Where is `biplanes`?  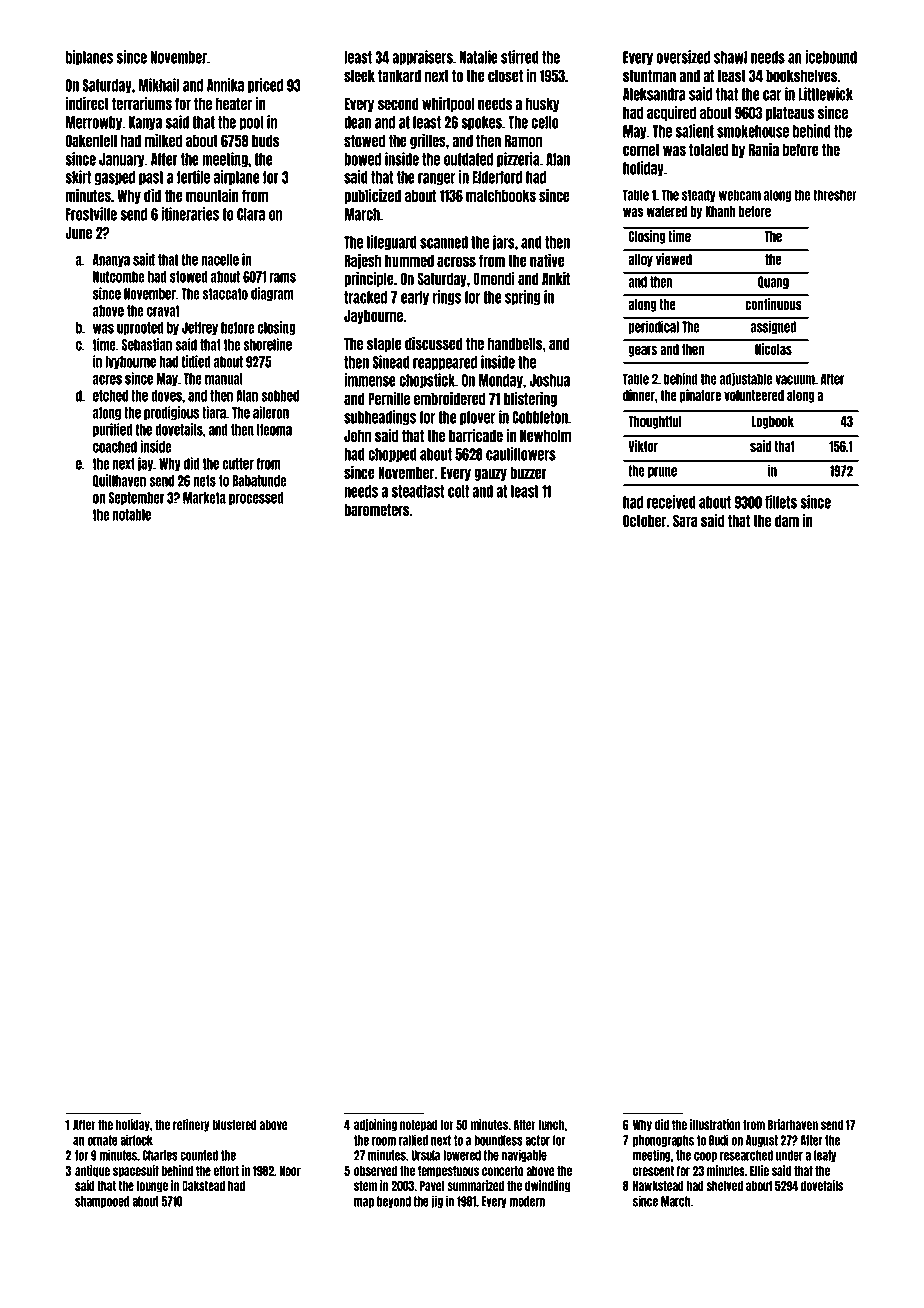 biplanes is located at coordinates (89, 58).
